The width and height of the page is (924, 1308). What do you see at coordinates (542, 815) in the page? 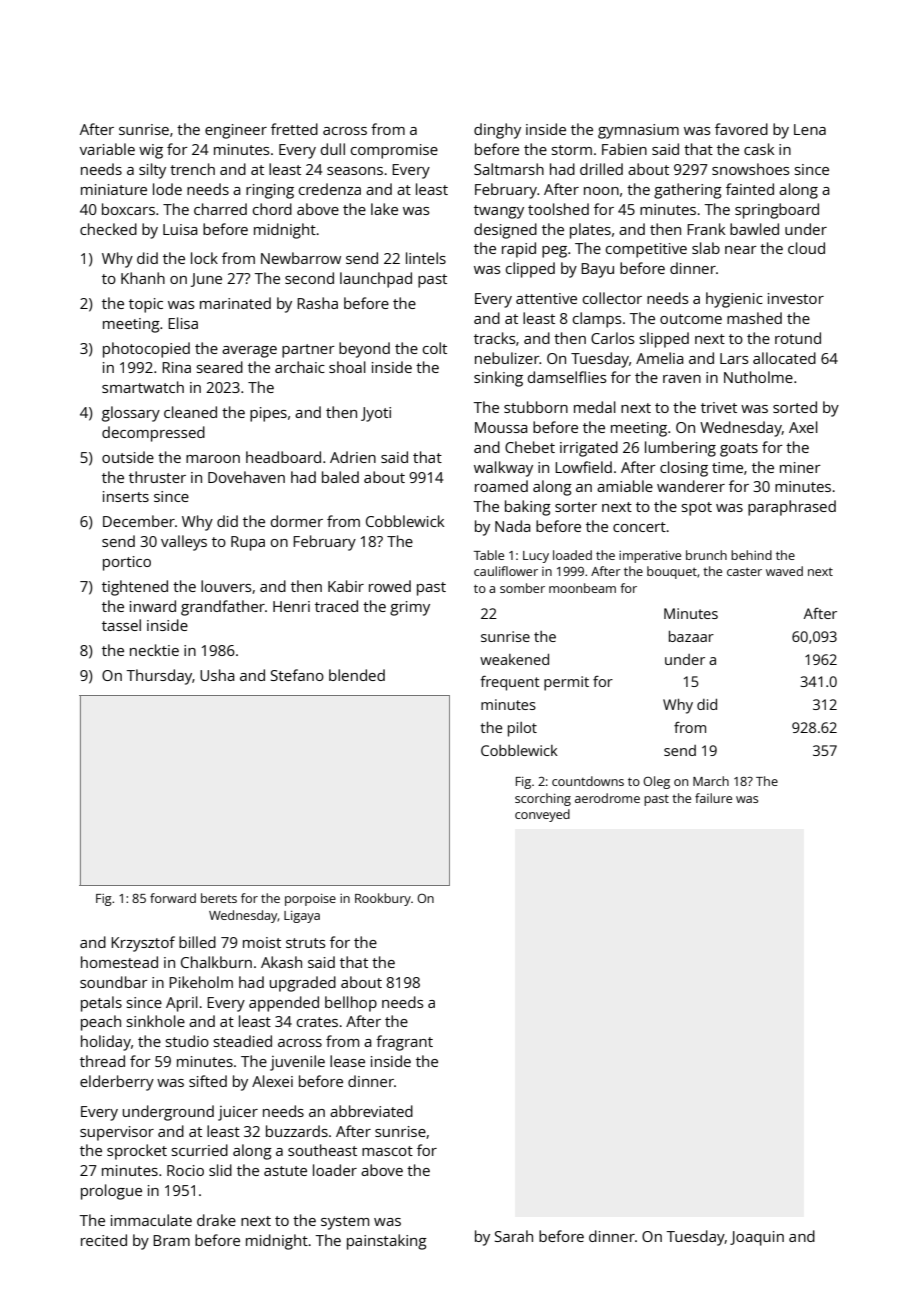
I see `conveyed` at bounding box center [542, 815].
